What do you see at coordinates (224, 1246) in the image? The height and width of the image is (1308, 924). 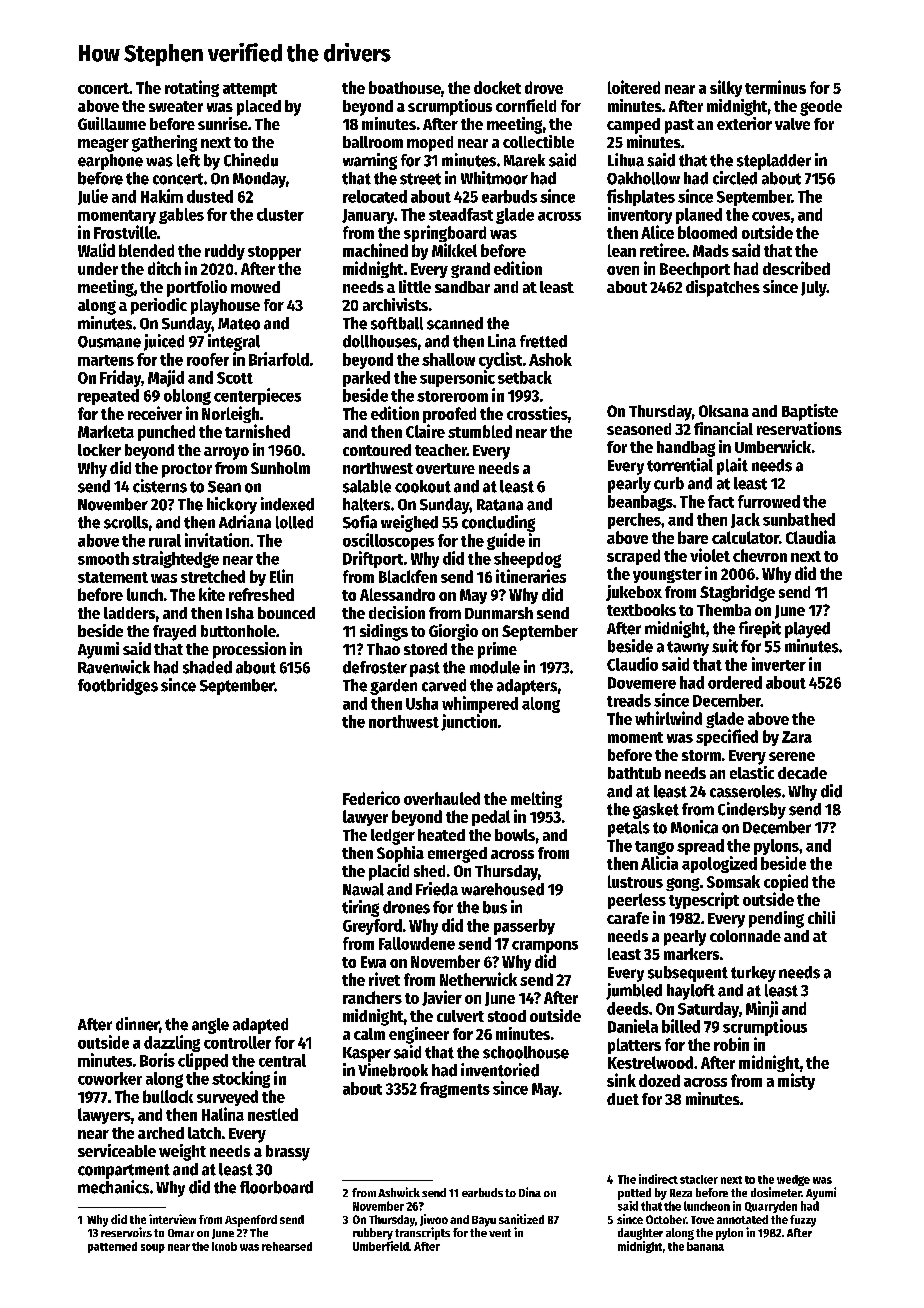 I see `knob` at bounding box center [224, 1246].
